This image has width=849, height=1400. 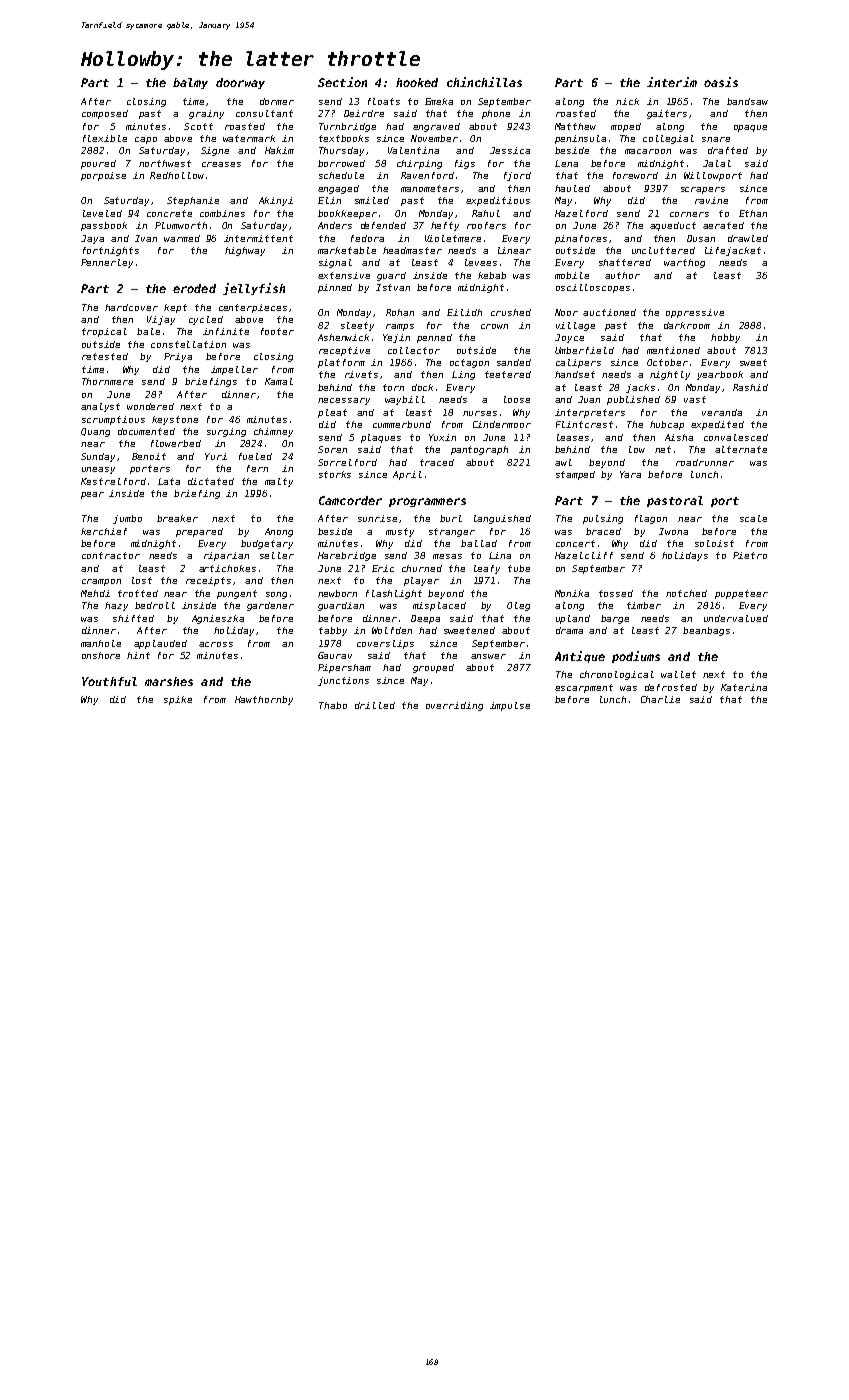 I want to click on hardcover, so click(x=131, y=307).
